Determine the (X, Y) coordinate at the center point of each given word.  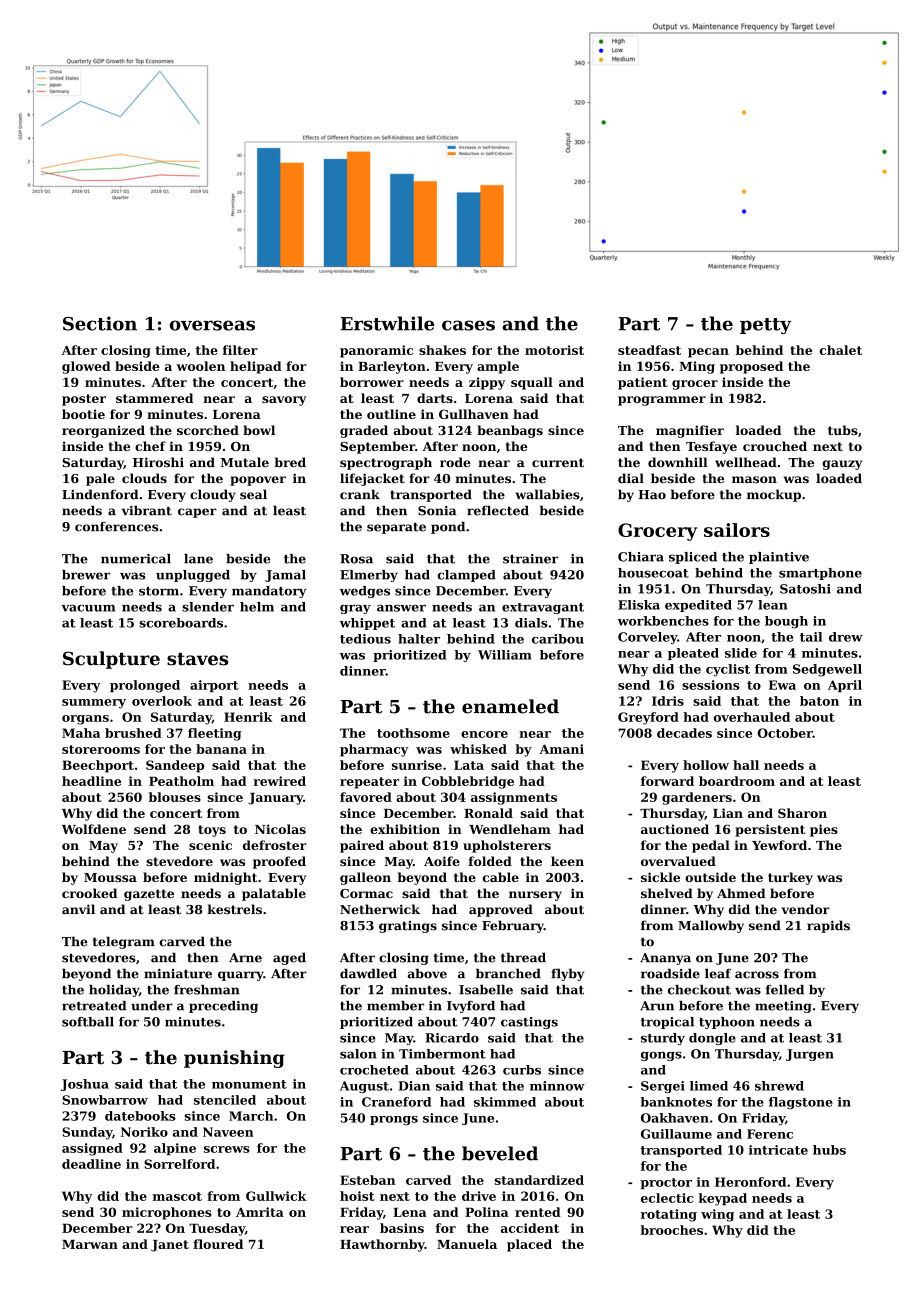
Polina (487, 1212)
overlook (162, 701)
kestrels (234, 909)
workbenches (663, 621)
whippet (367, 624)
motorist (554, 350)
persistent (770, 830)
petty (765, 326)
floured (218, 1244)
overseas (212, 325)
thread (523, 957)
